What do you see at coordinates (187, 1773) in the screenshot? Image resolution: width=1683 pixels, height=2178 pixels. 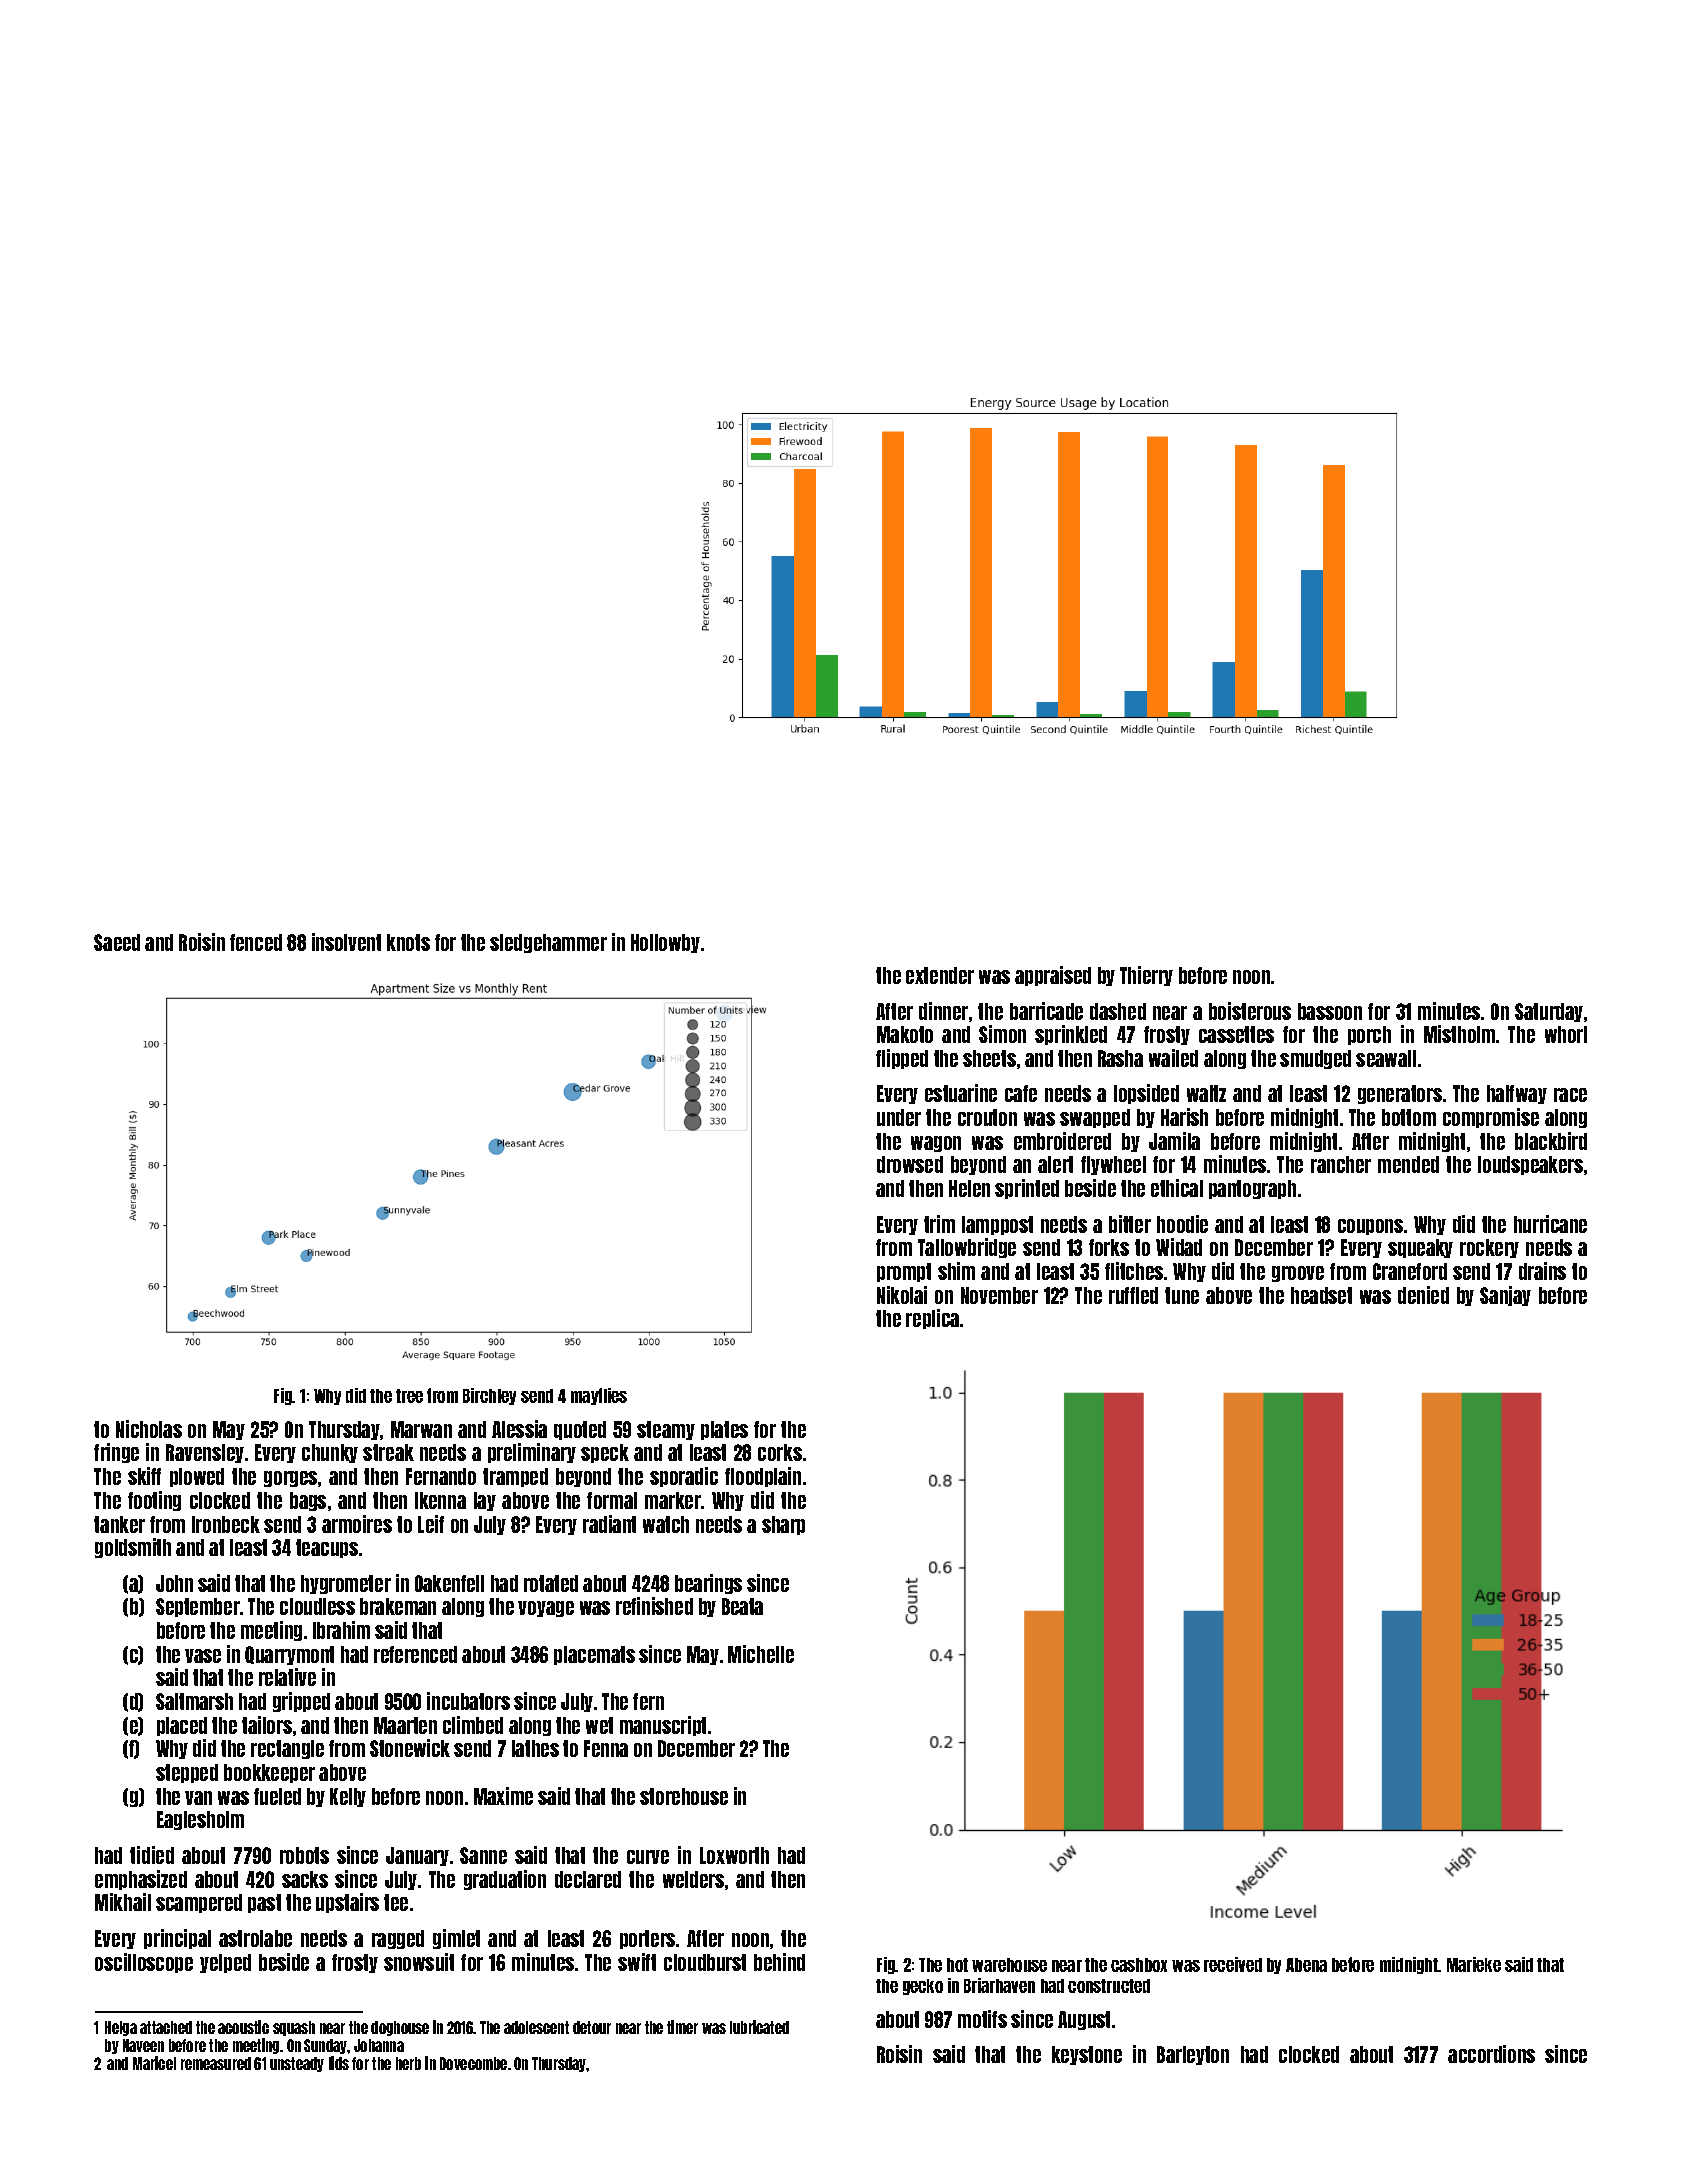 I see `stepped` at bounding box center [187, 1773].
